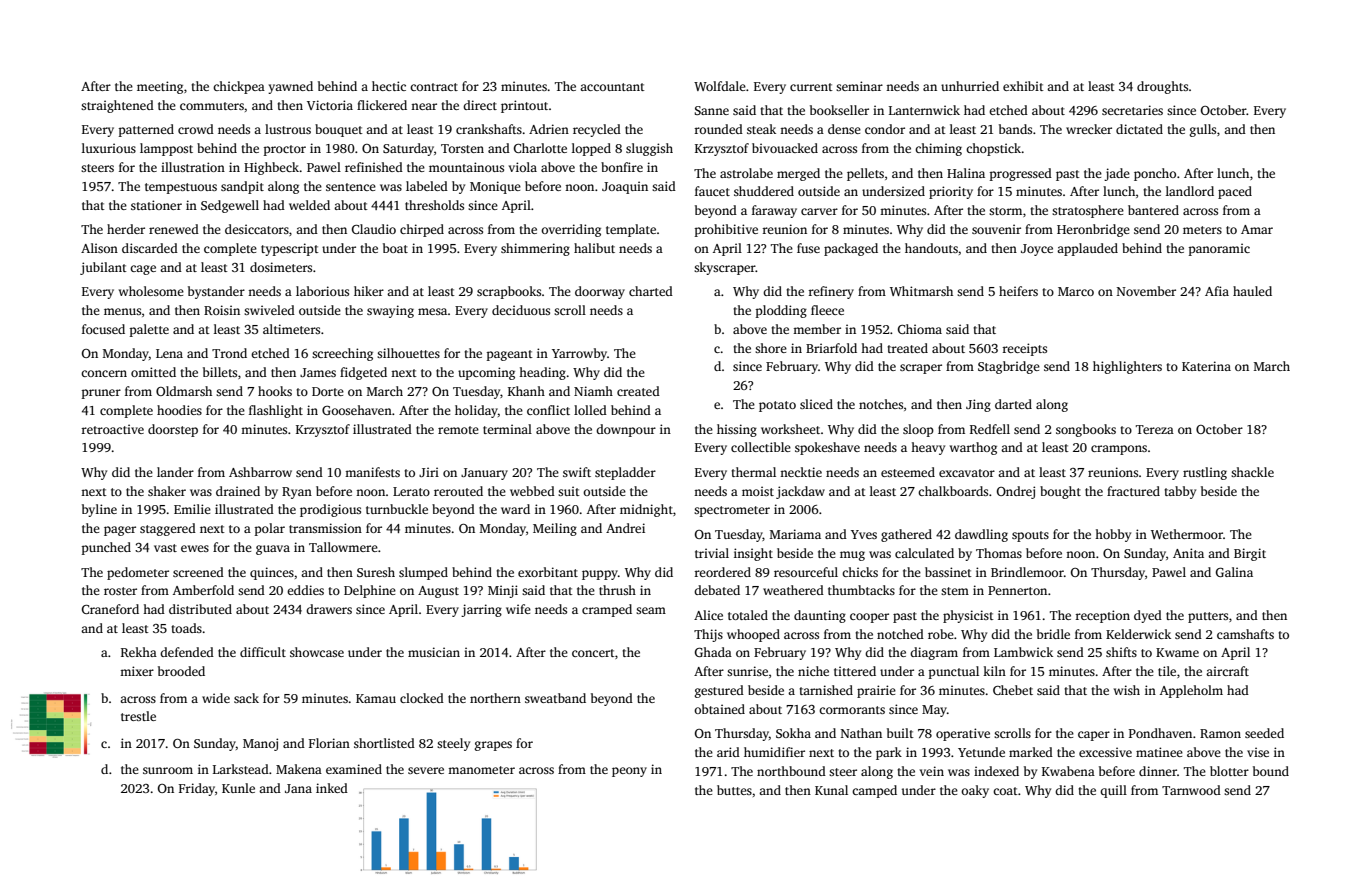  I want to click on Ashbarrow, so click(260, 472).
